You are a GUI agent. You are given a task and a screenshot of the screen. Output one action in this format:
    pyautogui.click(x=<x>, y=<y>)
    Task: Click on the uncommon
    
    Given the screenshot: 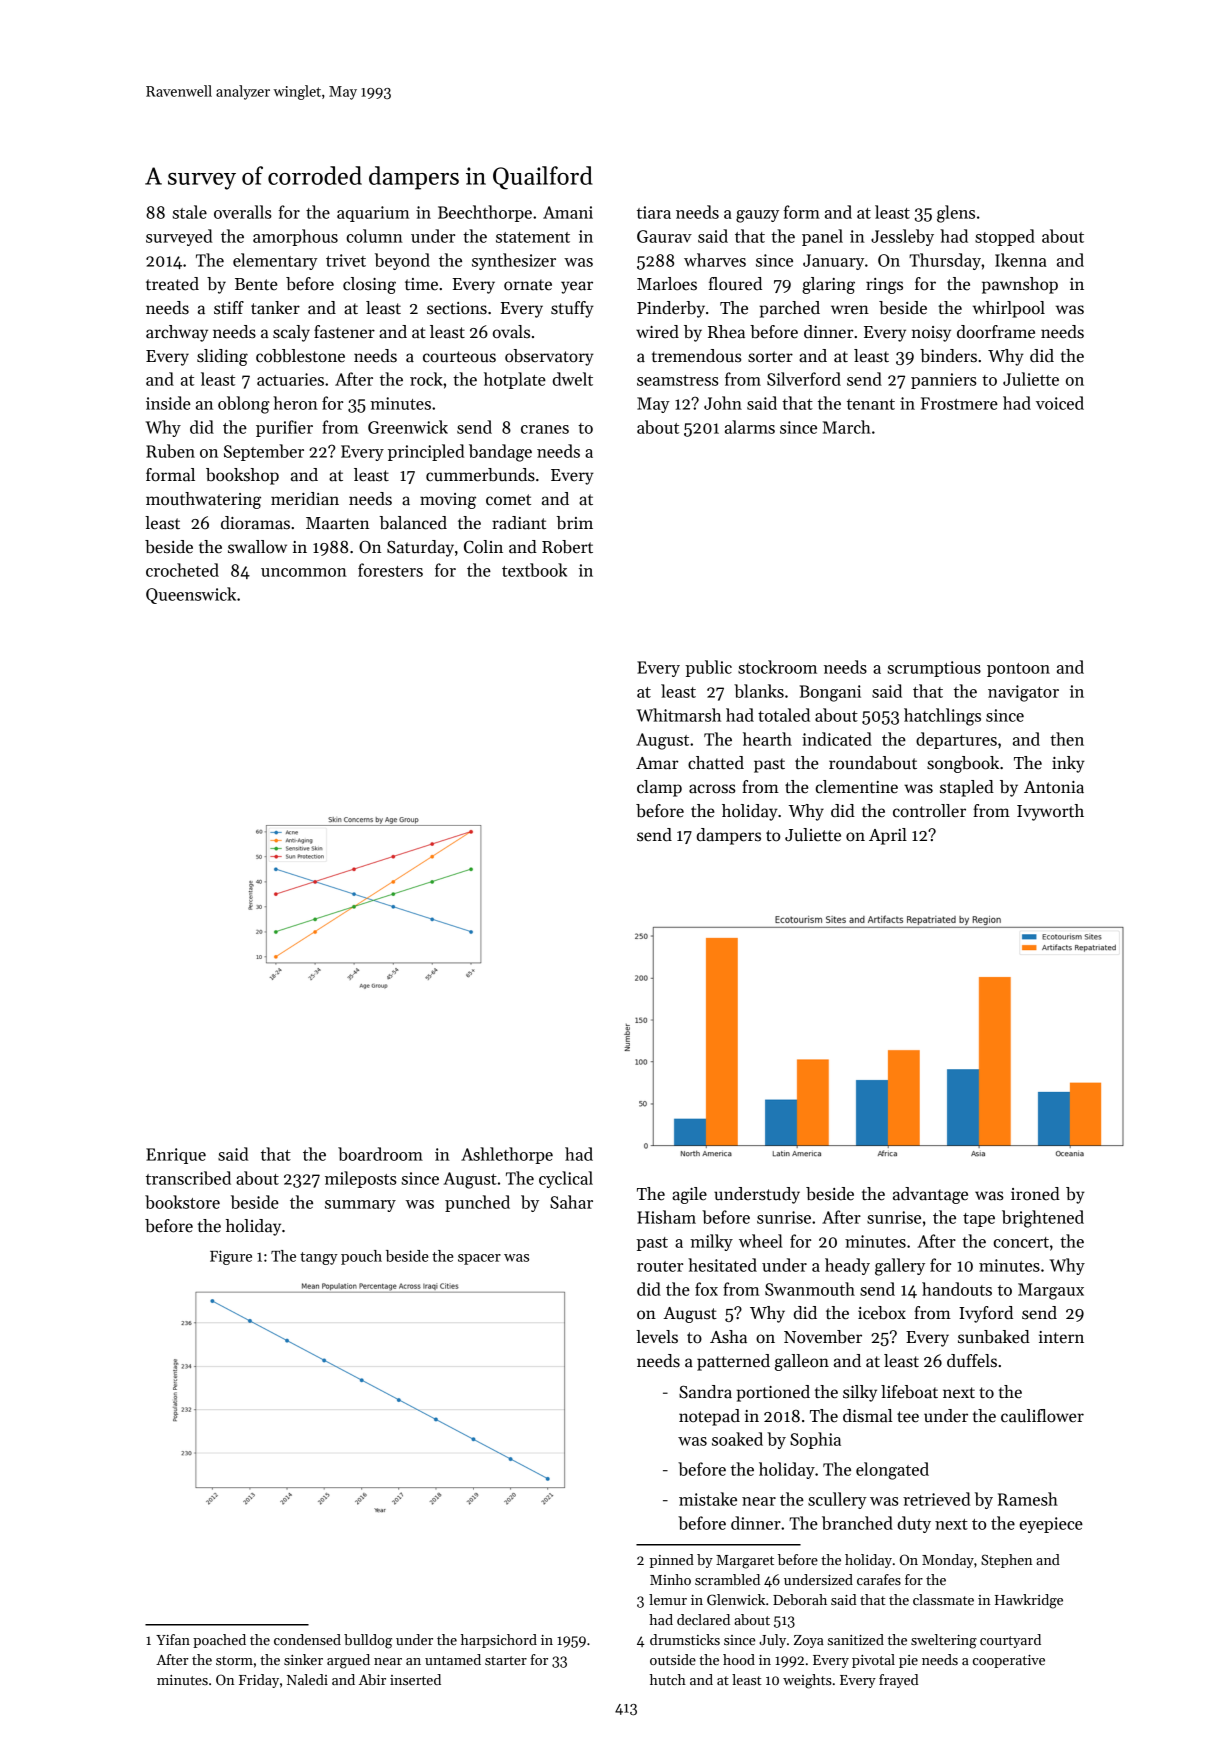 What is the action you would take?
    pyautogui.click(x=304, y=572)
